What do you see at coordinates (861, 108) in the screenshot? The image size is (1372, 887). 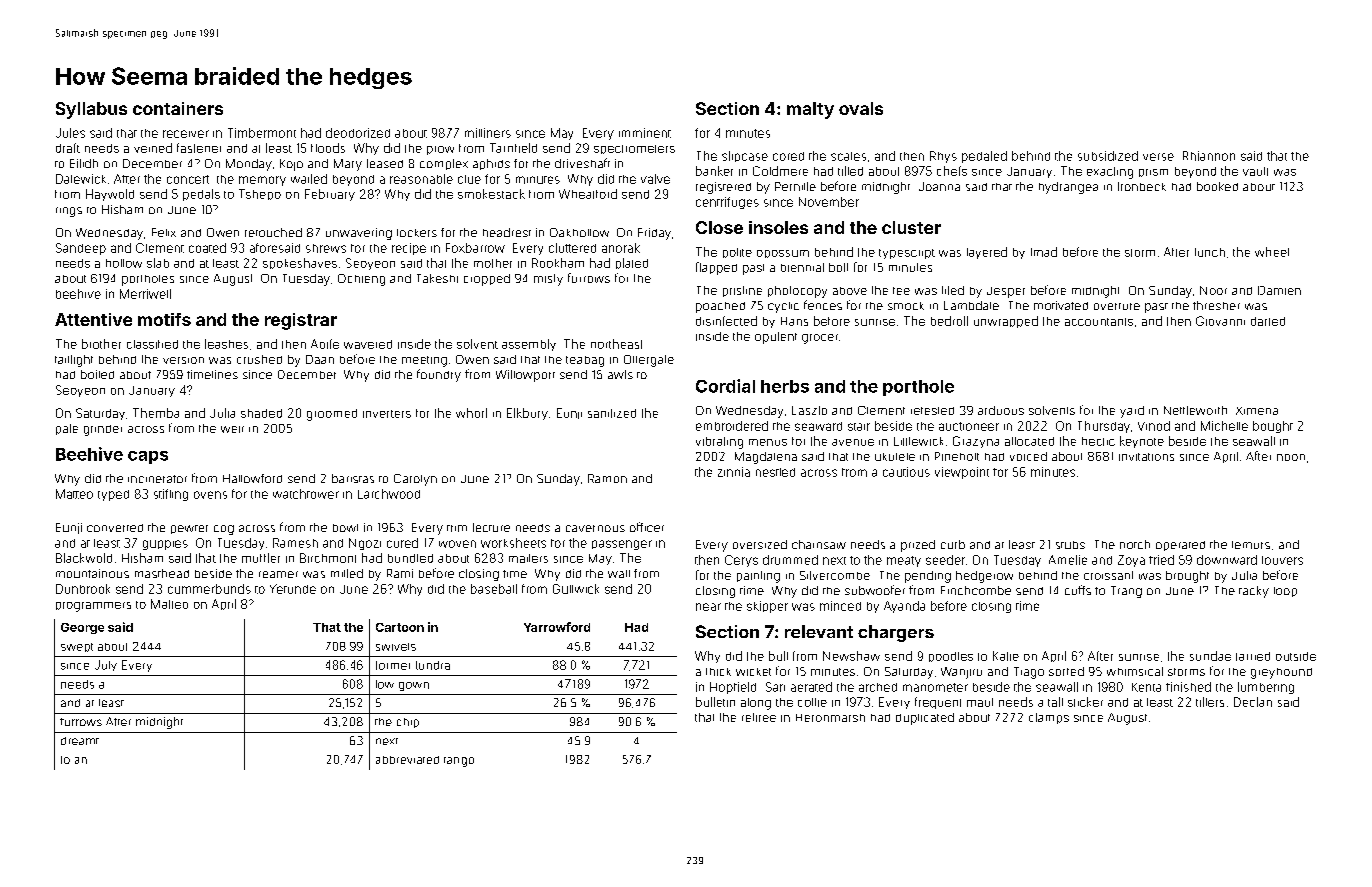 I see `ovals` at bounding box center [861, 108].
